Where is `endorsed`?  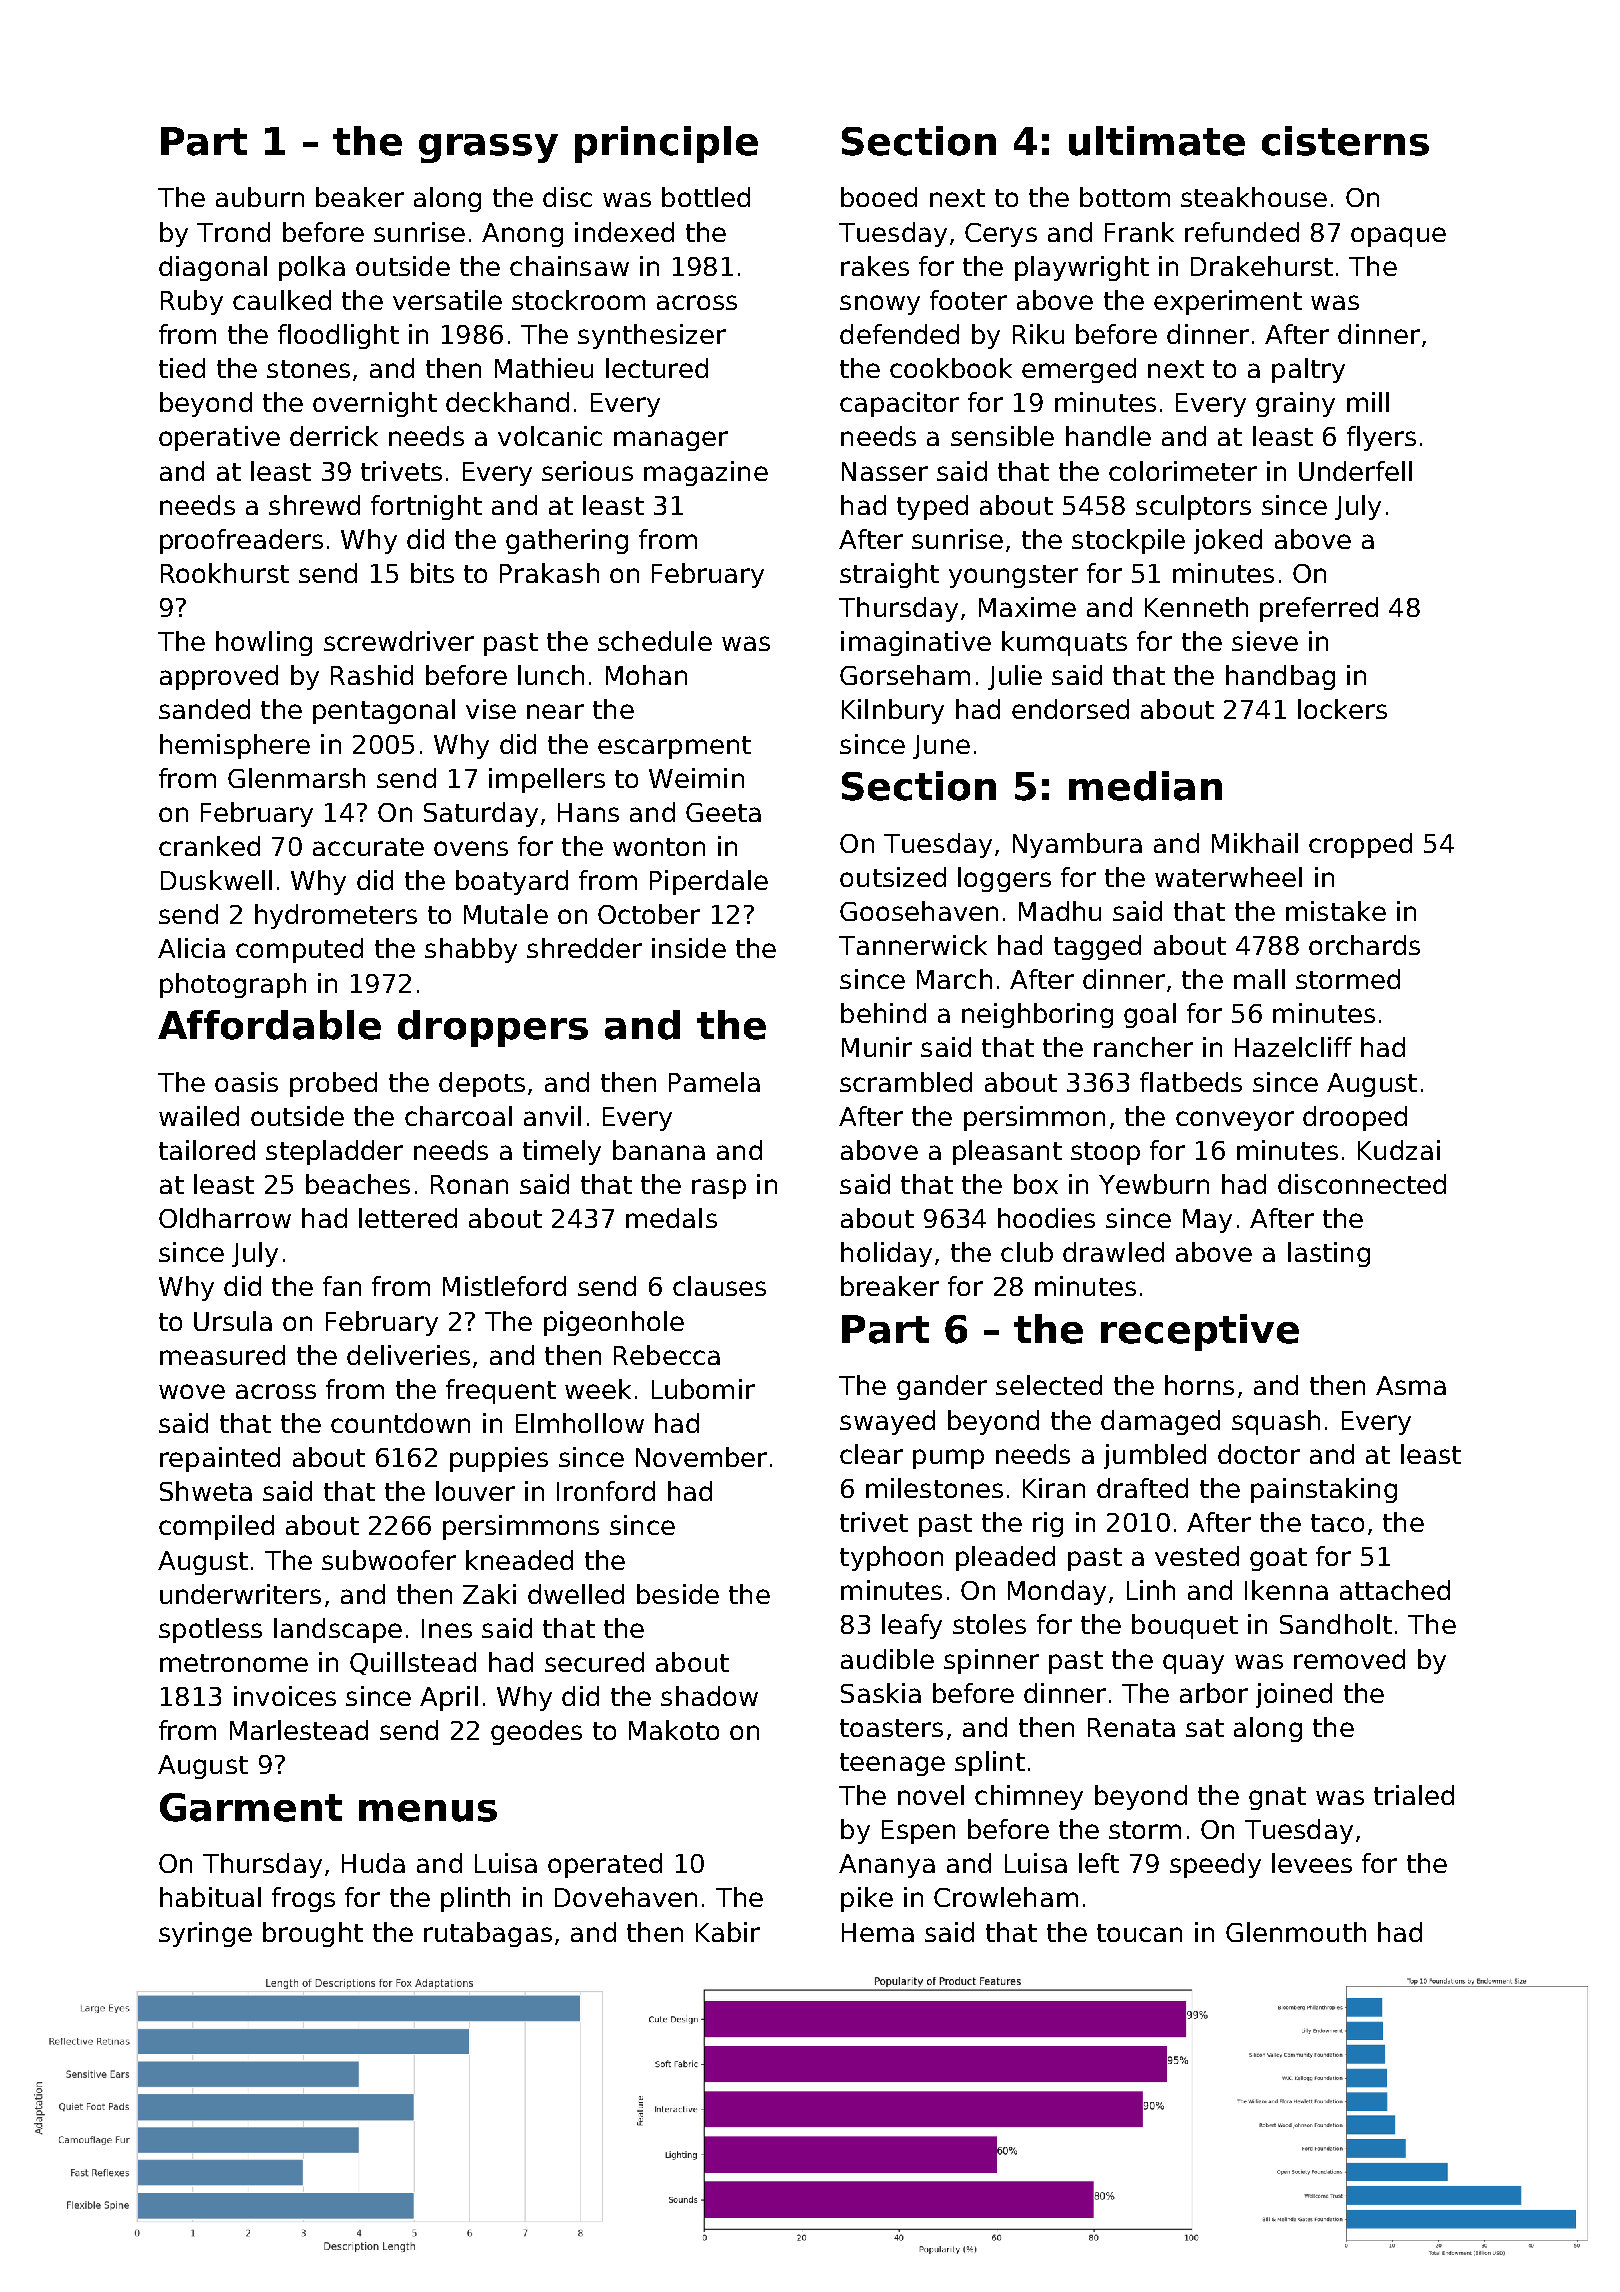
endorsed is located at coordinates (1070, 709).
